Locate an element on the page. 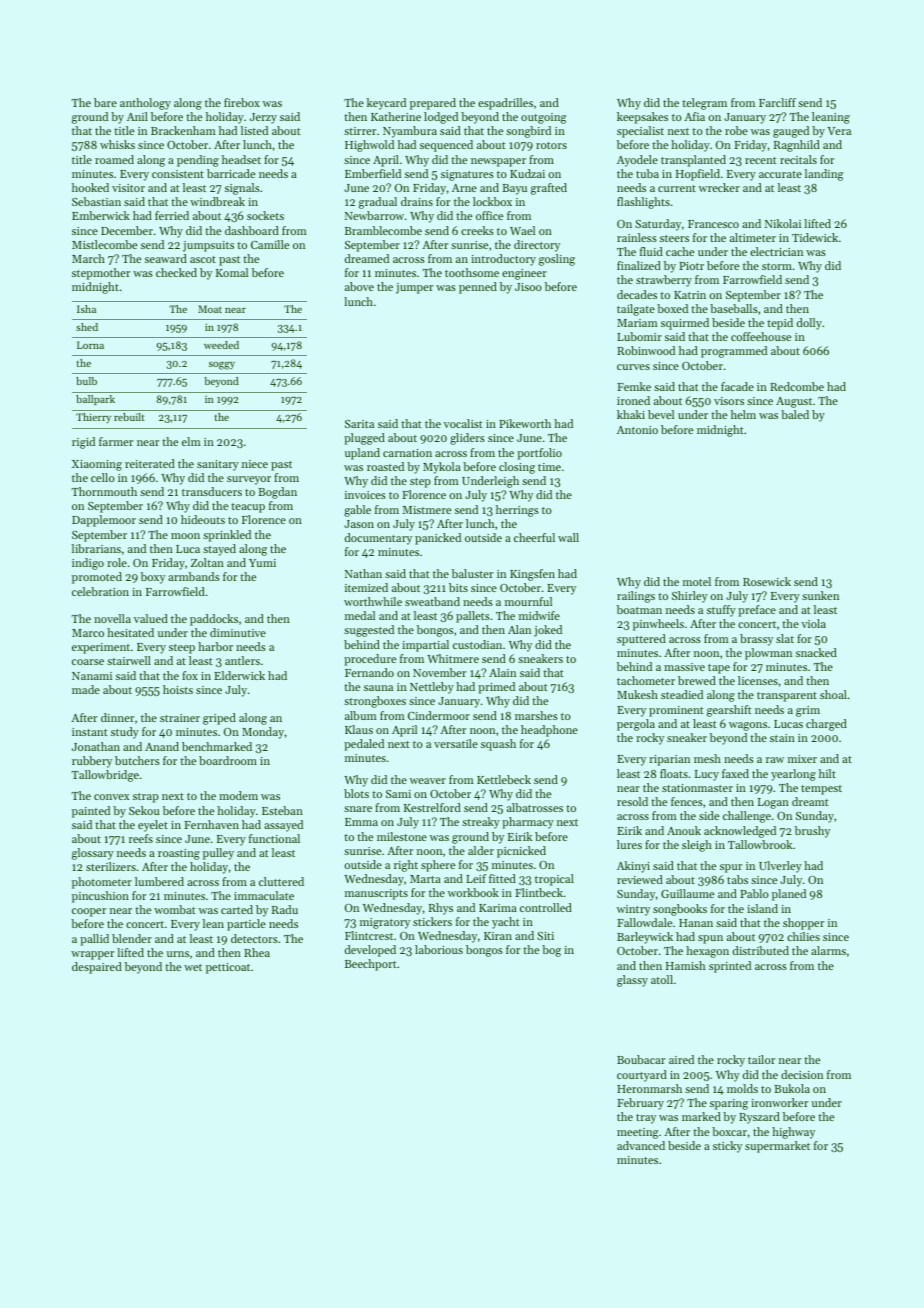 This document has width=924, height=1308. bulb is located at coordinates (86, 381).
